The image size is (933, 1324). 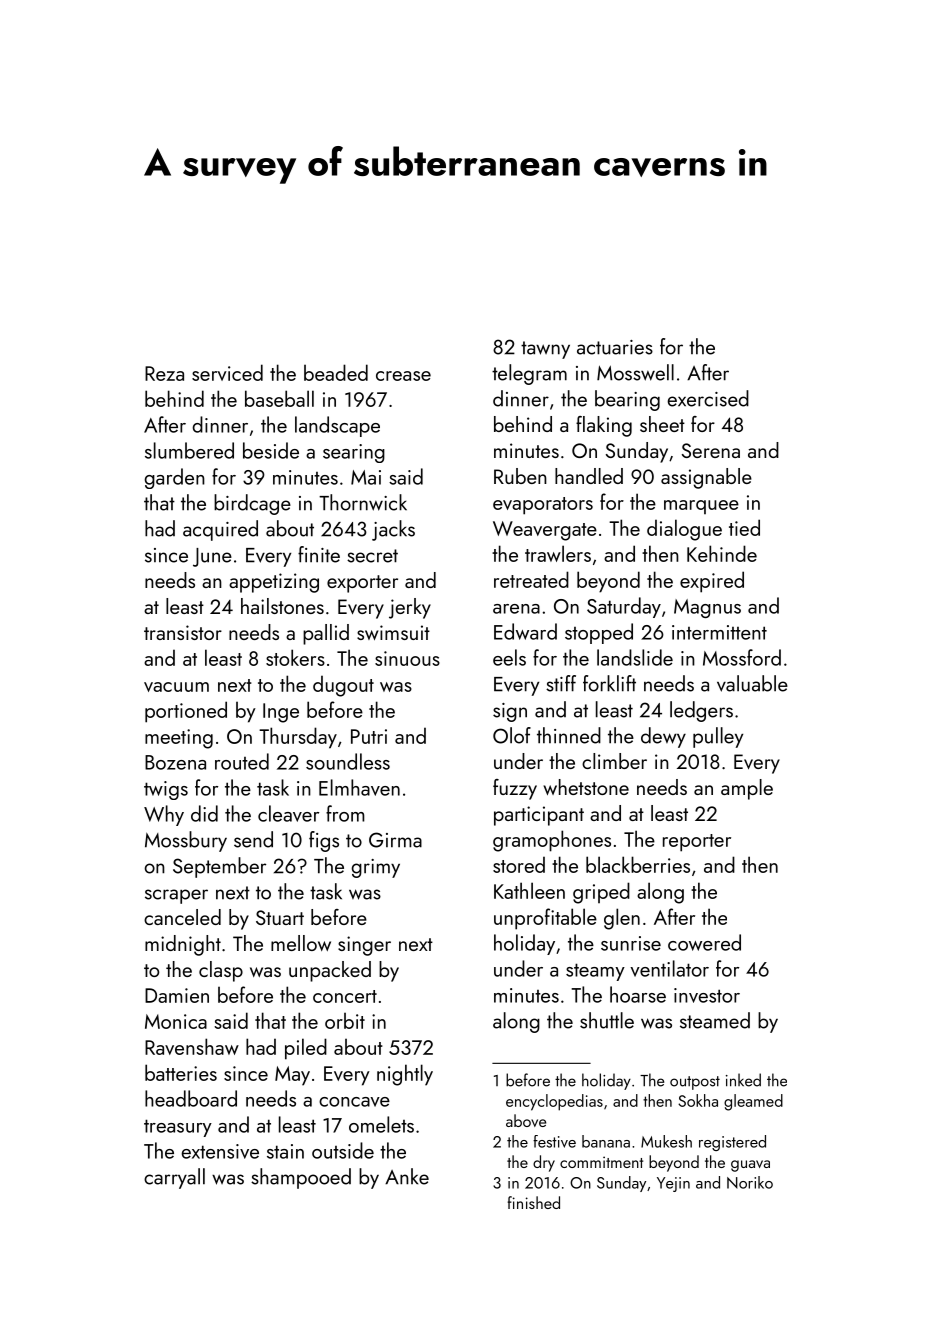 What do you see at coordinates (638, 864) in the page?
I see `blackberries` at bounding box center [638, 864].
